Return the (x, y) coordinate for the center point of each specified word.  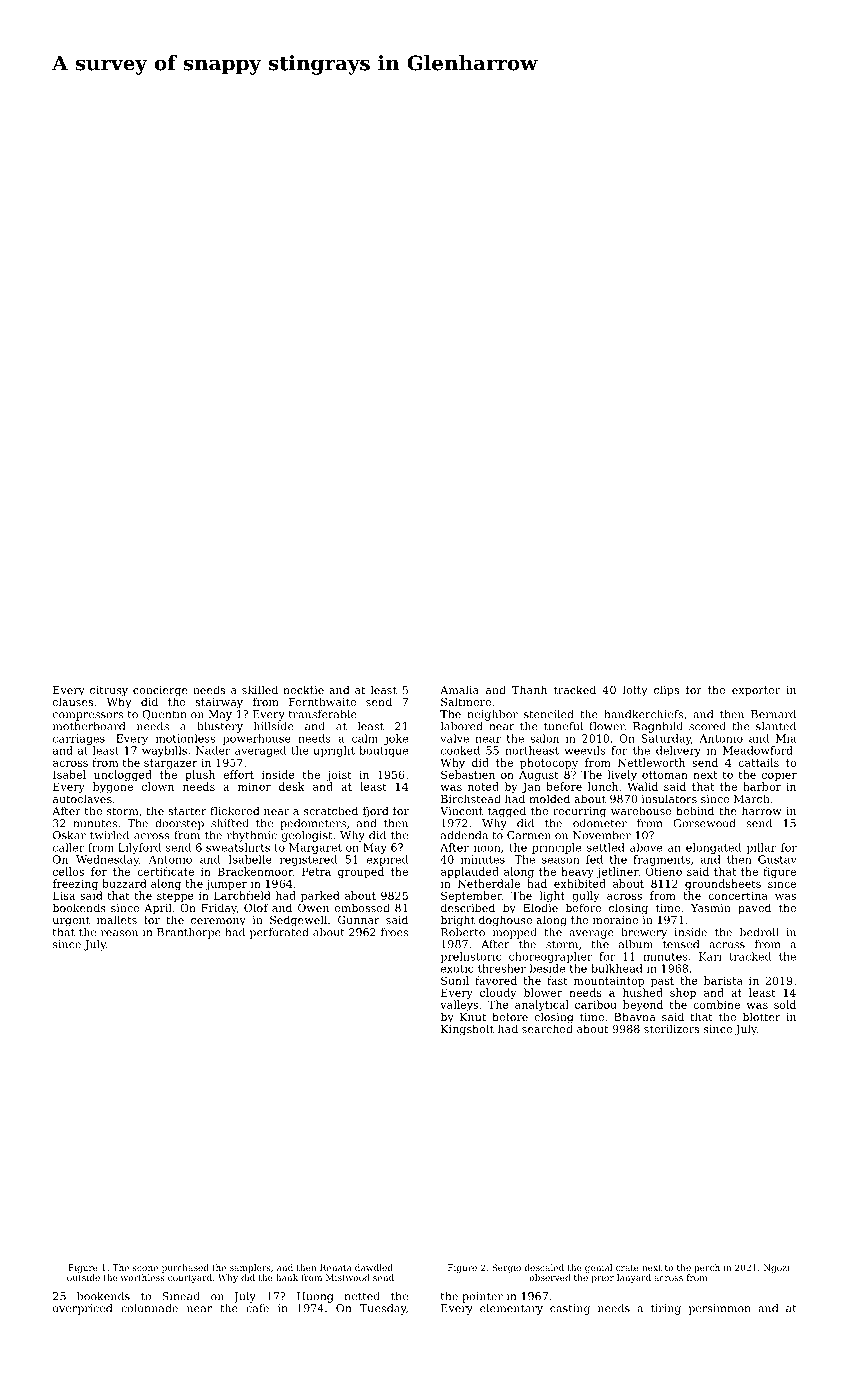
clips (666, 691)
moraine (615, 920)
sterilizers (671, 1028)
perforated (279, 933)
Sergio (506, 1268)
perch (707, 1268)
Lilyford (139, 848)
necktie (303, 689)
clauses (73, 701)
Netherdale (489, 883)
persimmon (720, 1309)
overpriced (82, 1309)
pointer (482, 1297)
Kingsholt (467, 1030)
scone (145, 1268)
